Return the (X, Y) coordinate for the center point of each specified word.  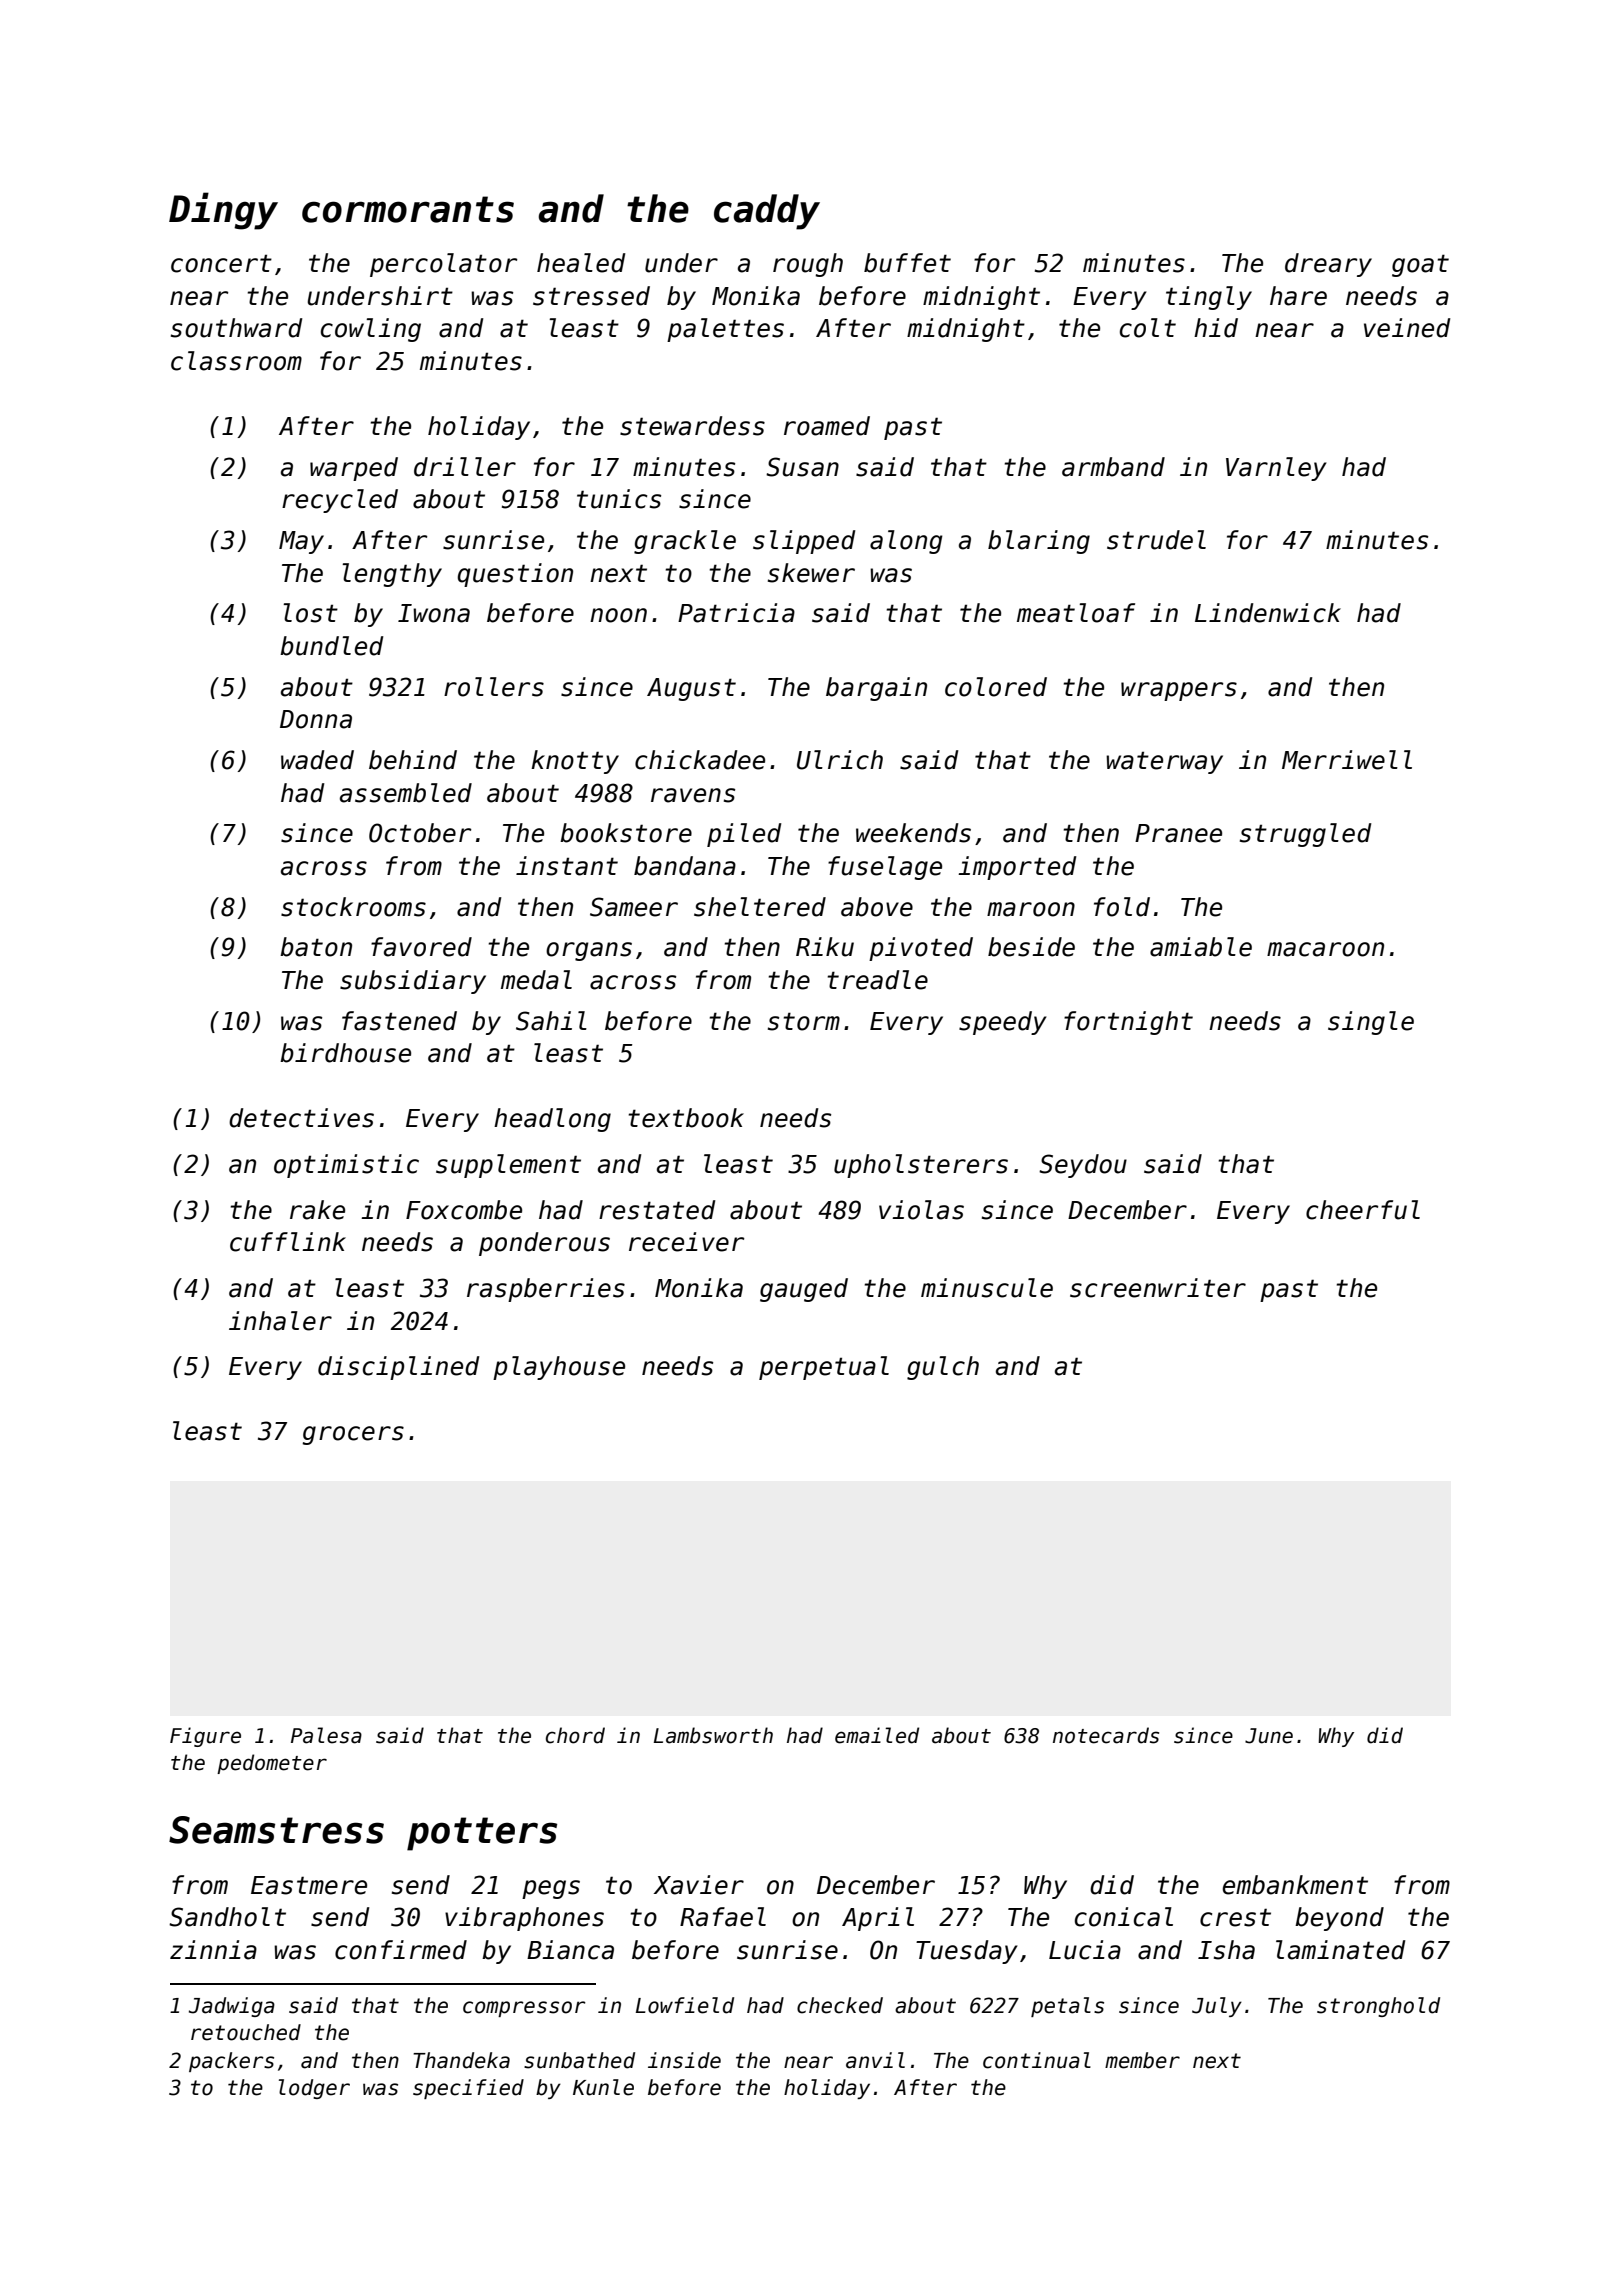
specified (468, 2089)
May (301, 542)
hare (1298, 296)
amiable (1201, 947)
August (691, 689)
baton (316, 947)
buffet (907, 263)
